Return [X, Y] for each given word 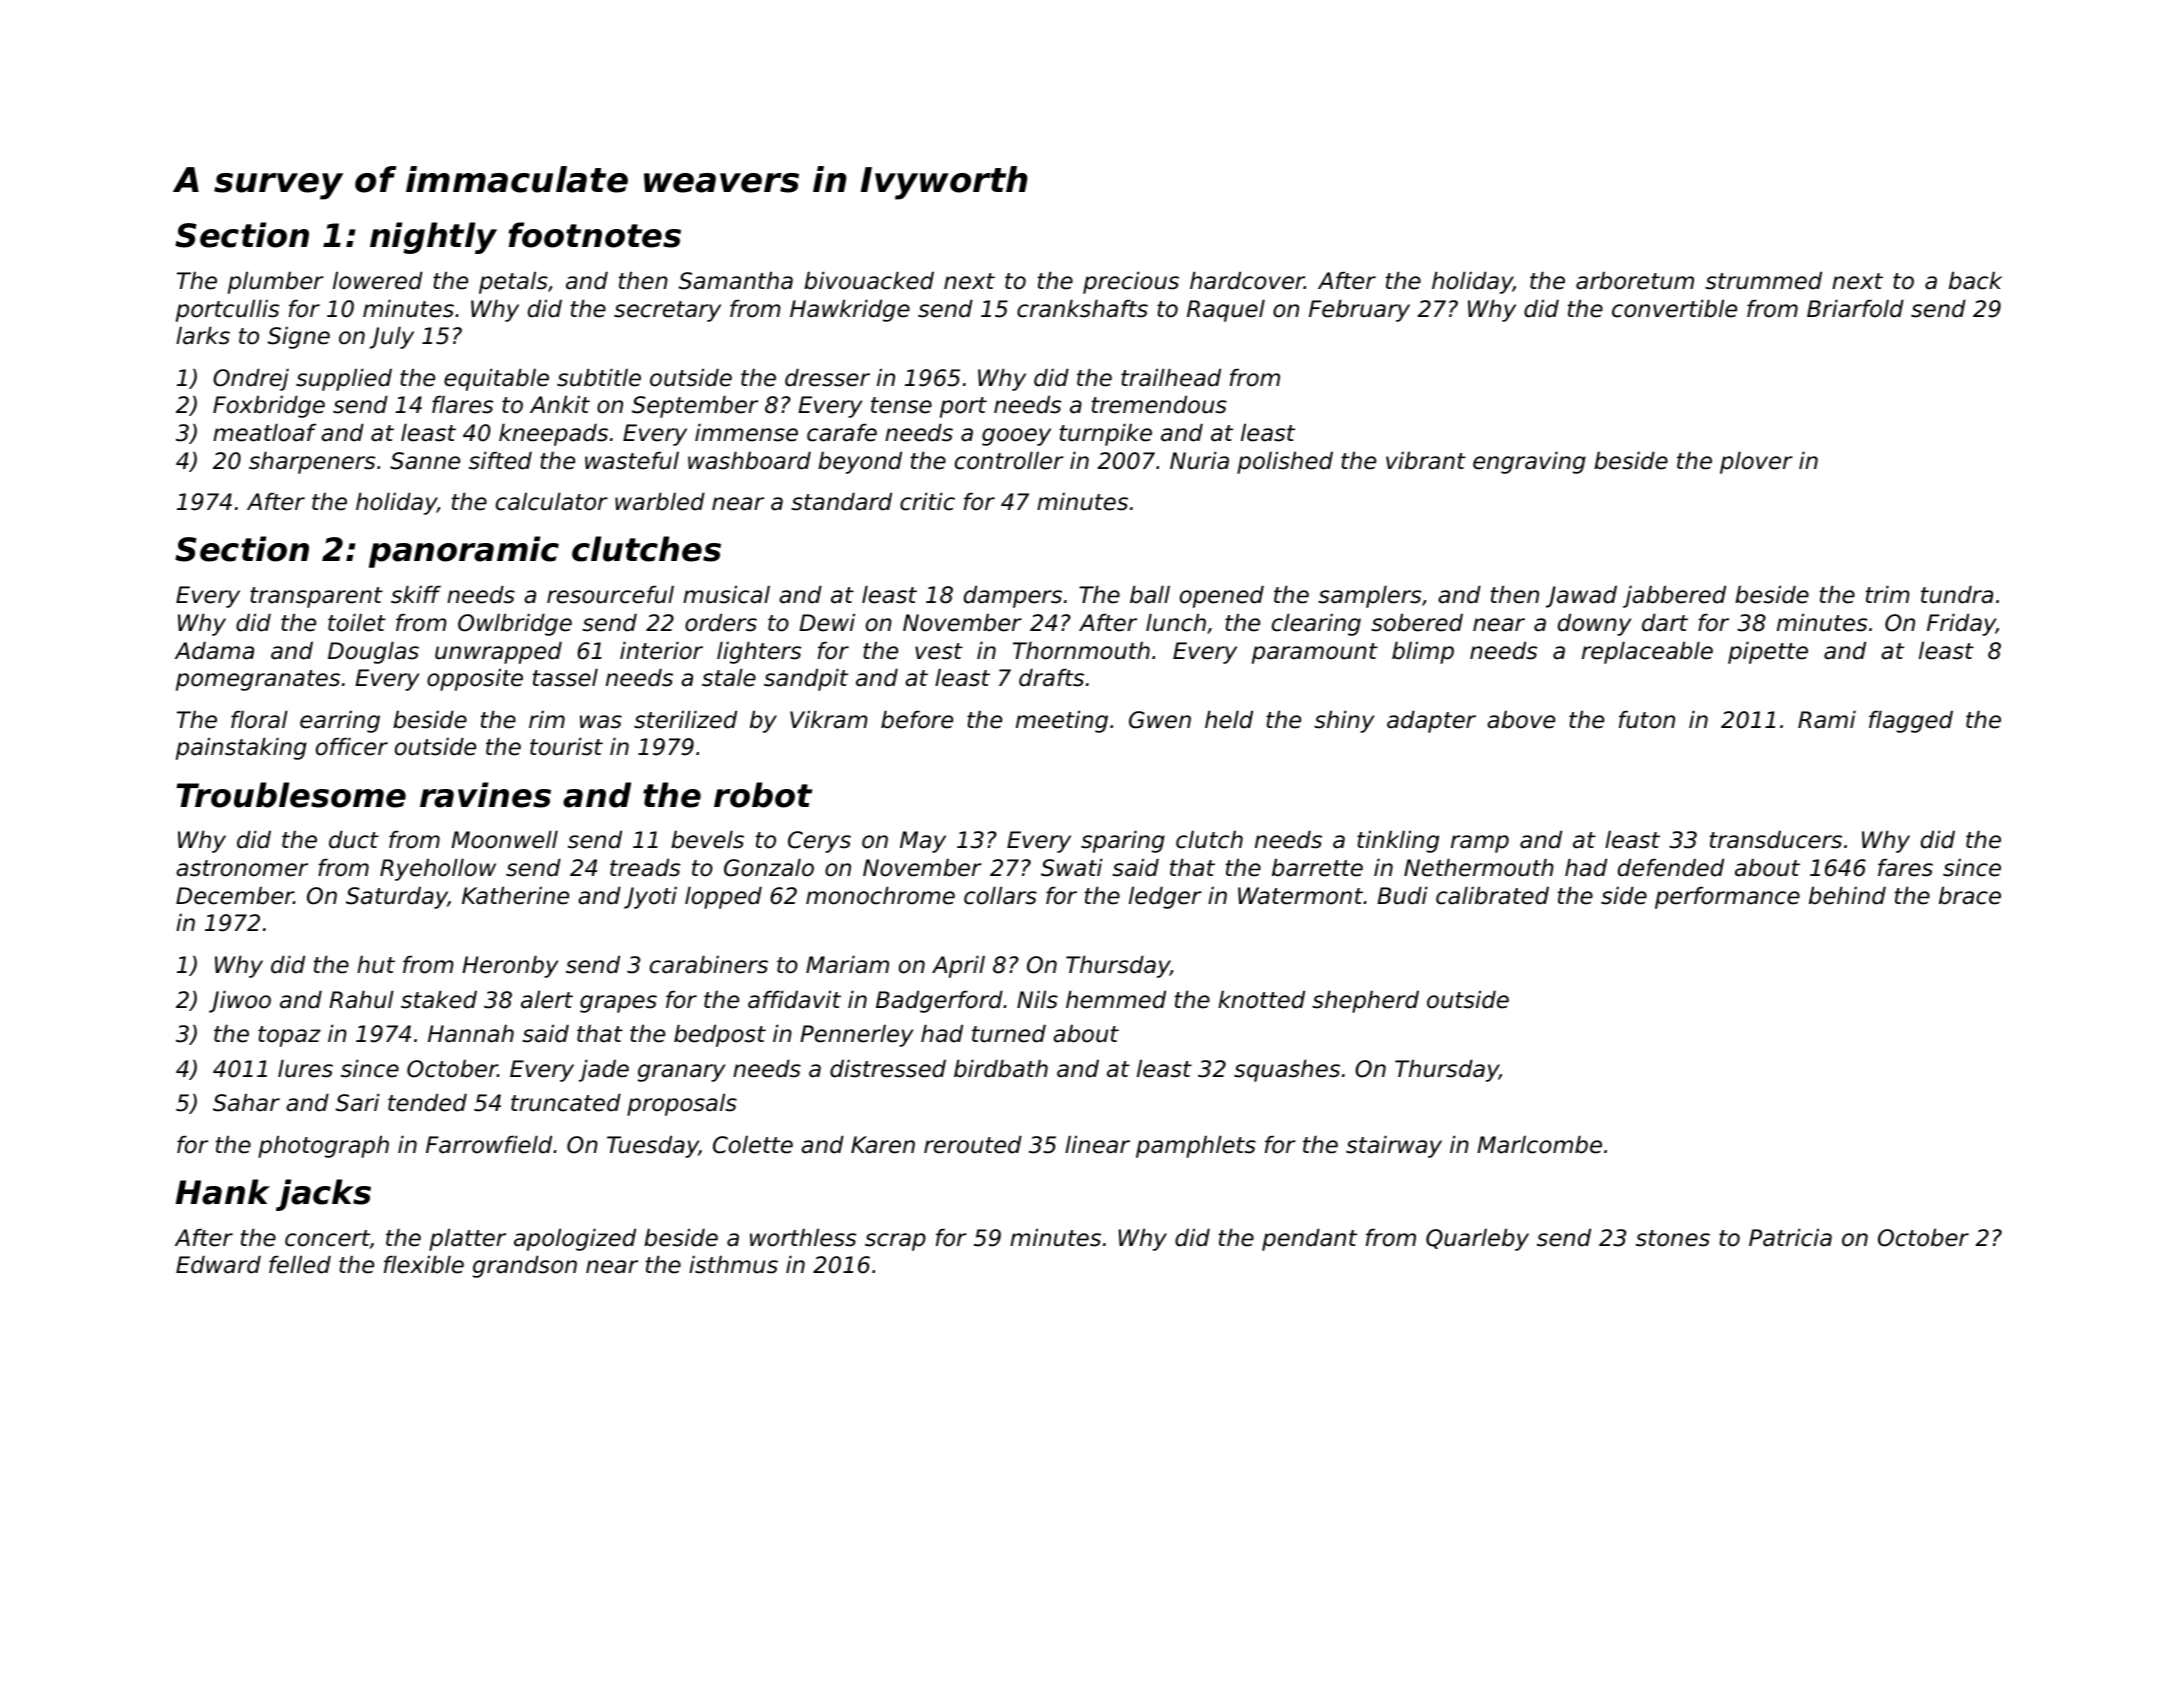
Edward [218, 1265]
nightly [433, 238]
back [1975, 281]
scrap [895, 1242]
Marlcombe [1539, 1145]
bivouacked [869, 281]
